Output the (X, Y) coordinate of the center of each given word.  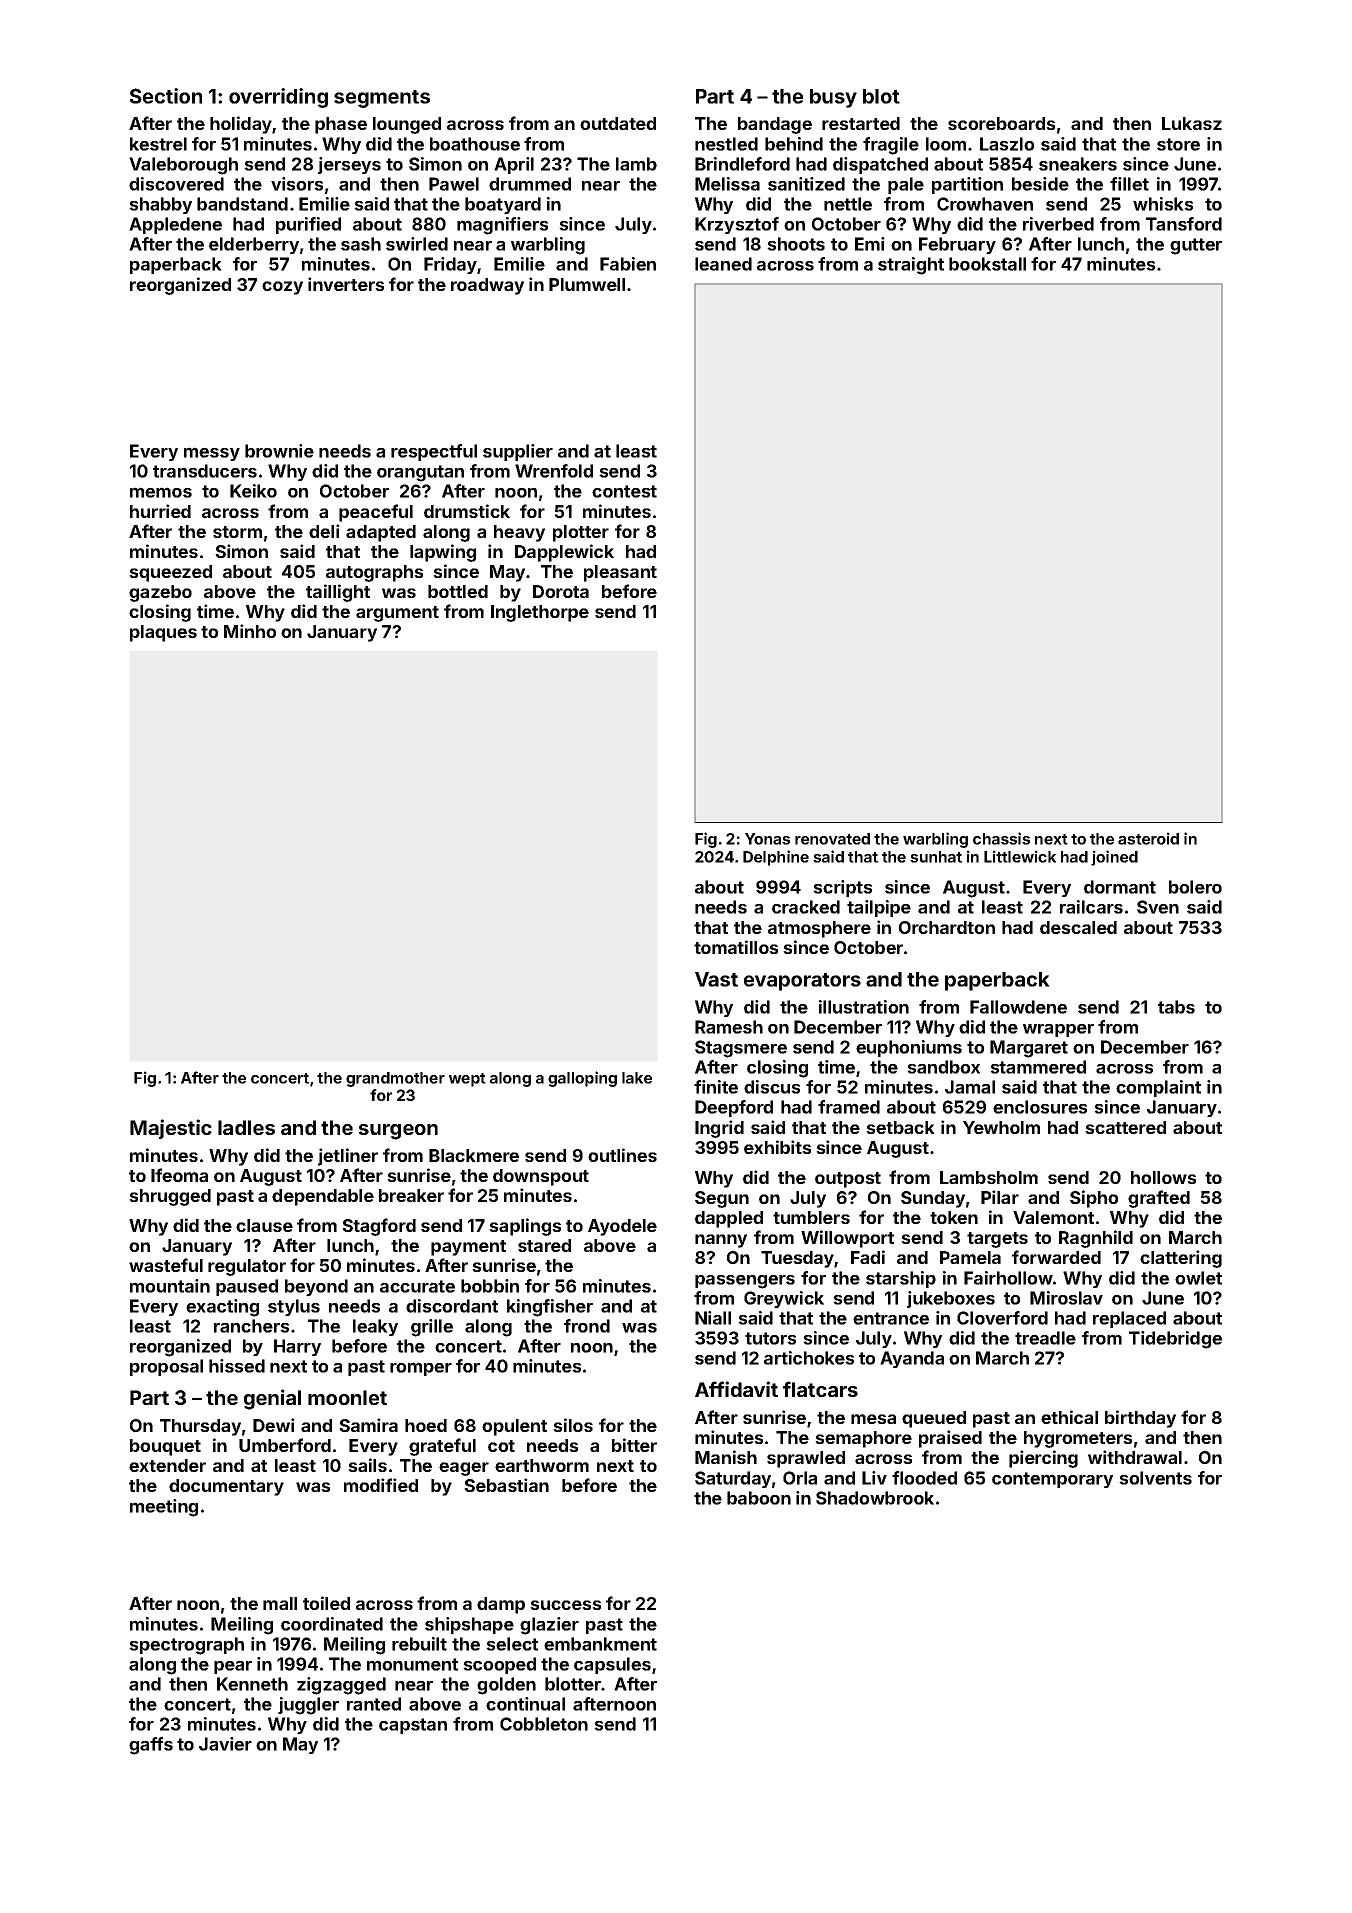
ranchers (251, 1326)
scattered (1125, 1127)
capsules (612, 1665)
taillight (338, 593)
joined (1114, 858)
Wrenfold (554, 471)
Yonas (767, 839)
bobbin (490, 1286)
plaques (163, 633)
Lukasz (1192, 123)
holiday (241, 125)
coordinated (332, 1624)
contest (624, 491)
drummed (530, 184)
